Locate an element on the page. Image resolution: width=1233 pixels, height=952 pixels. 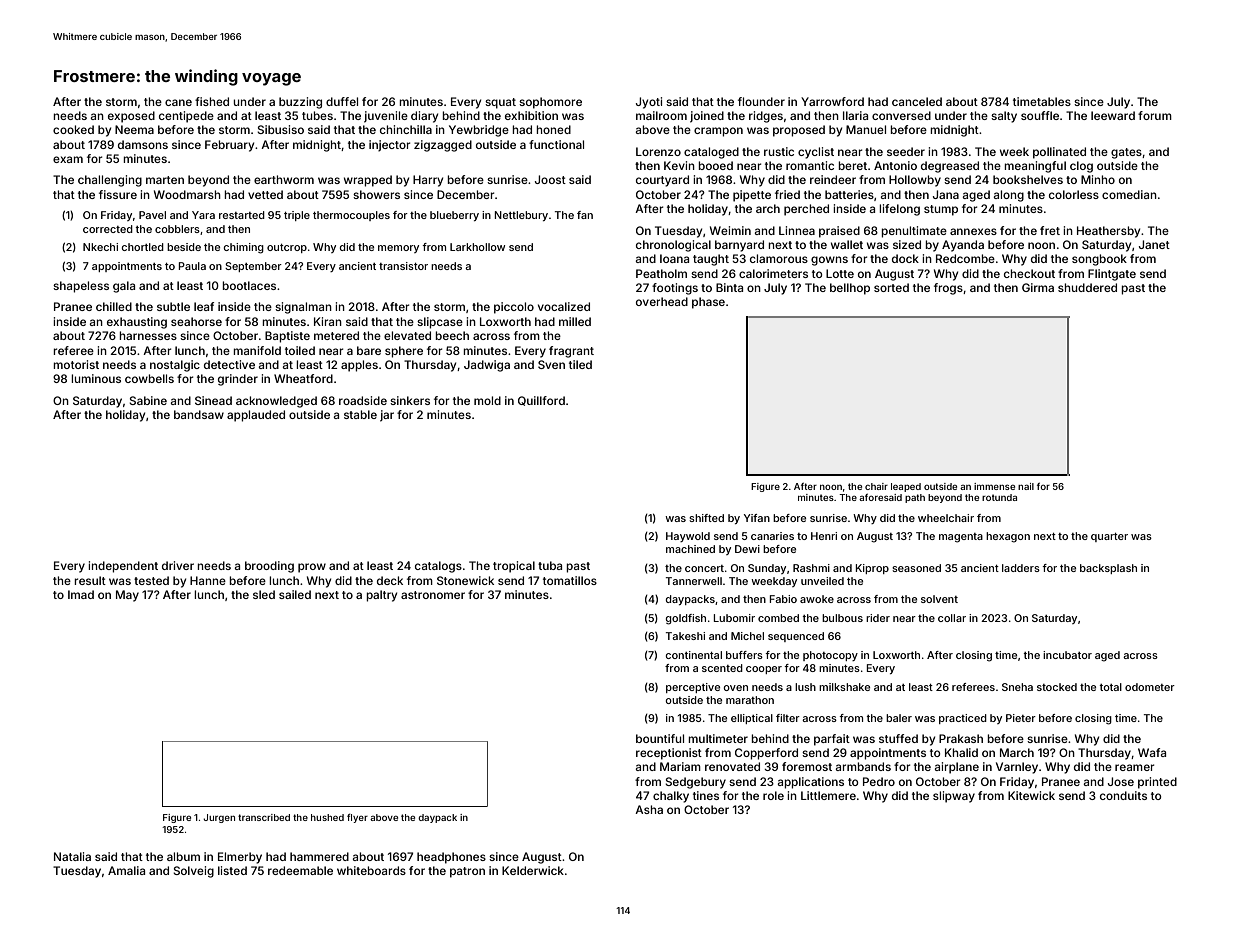
practiced is located at coordinates (963, 719).
